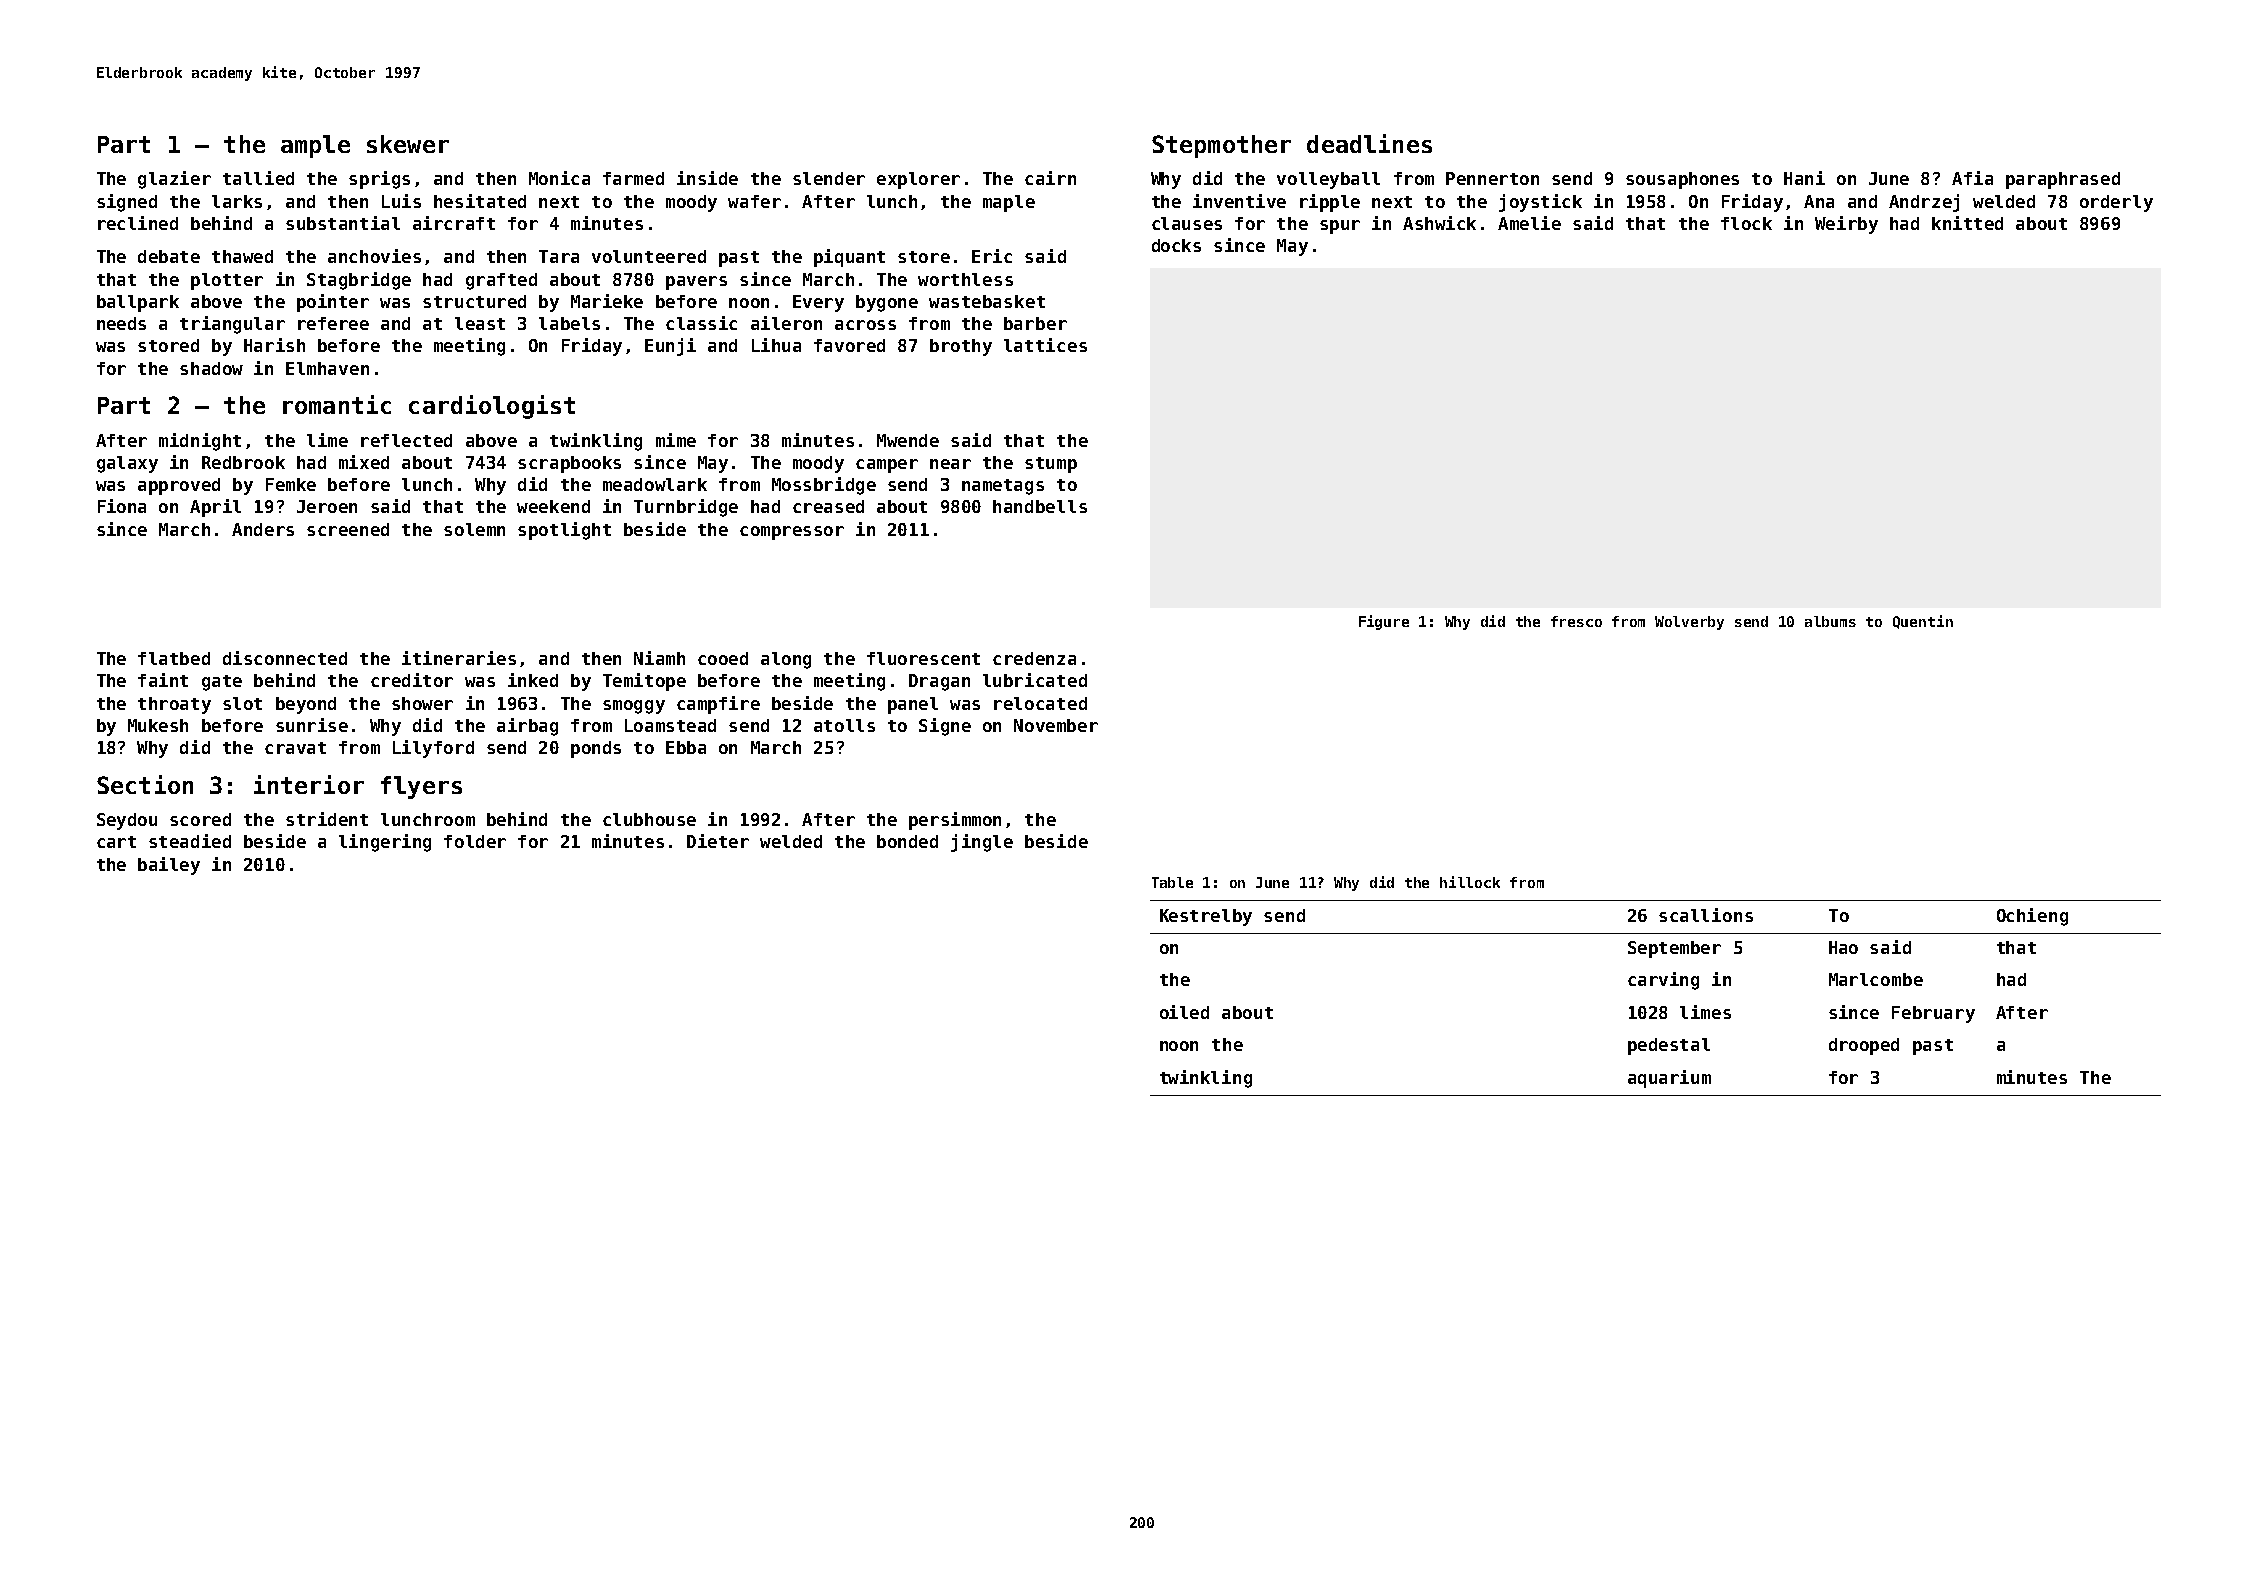 The width and height of the page is (2257, 1596). What do you see at coordinates (1050, 178) in the page?
I see `cairn` at bounding box center [1050, 178].
